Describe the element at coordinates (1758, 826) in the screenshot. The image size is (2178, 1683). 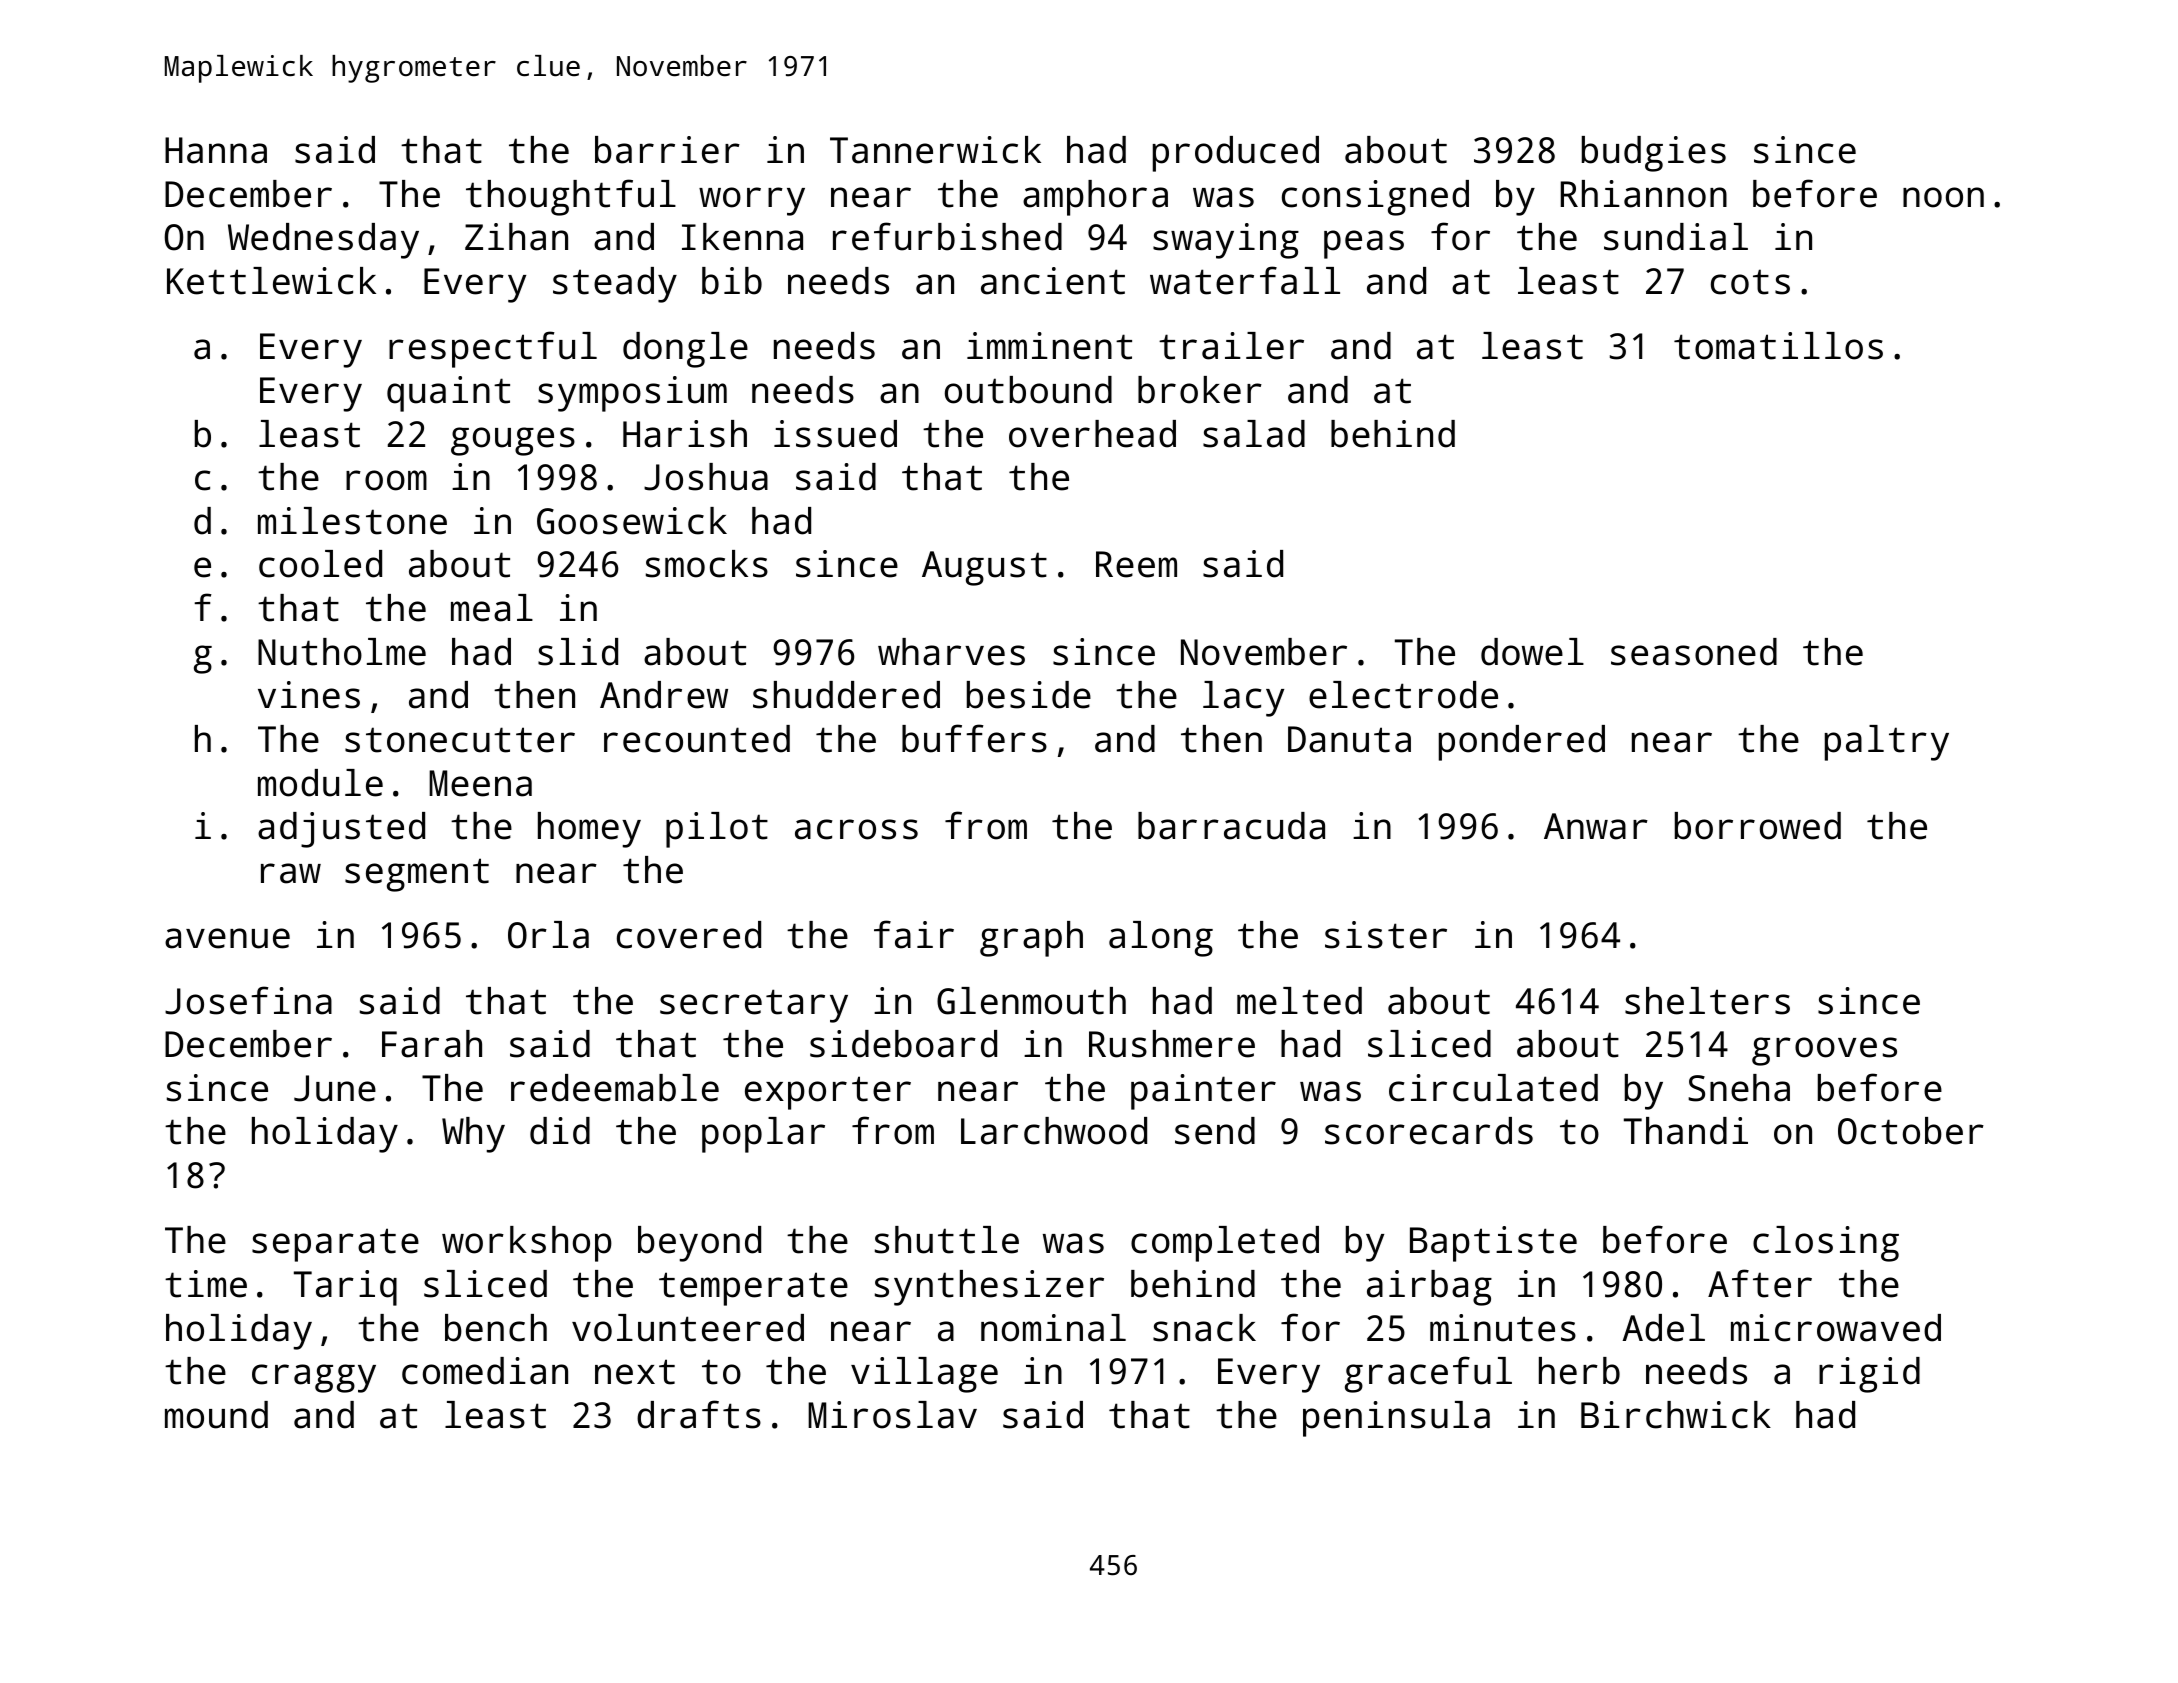
I see `borrowed` at that location.
